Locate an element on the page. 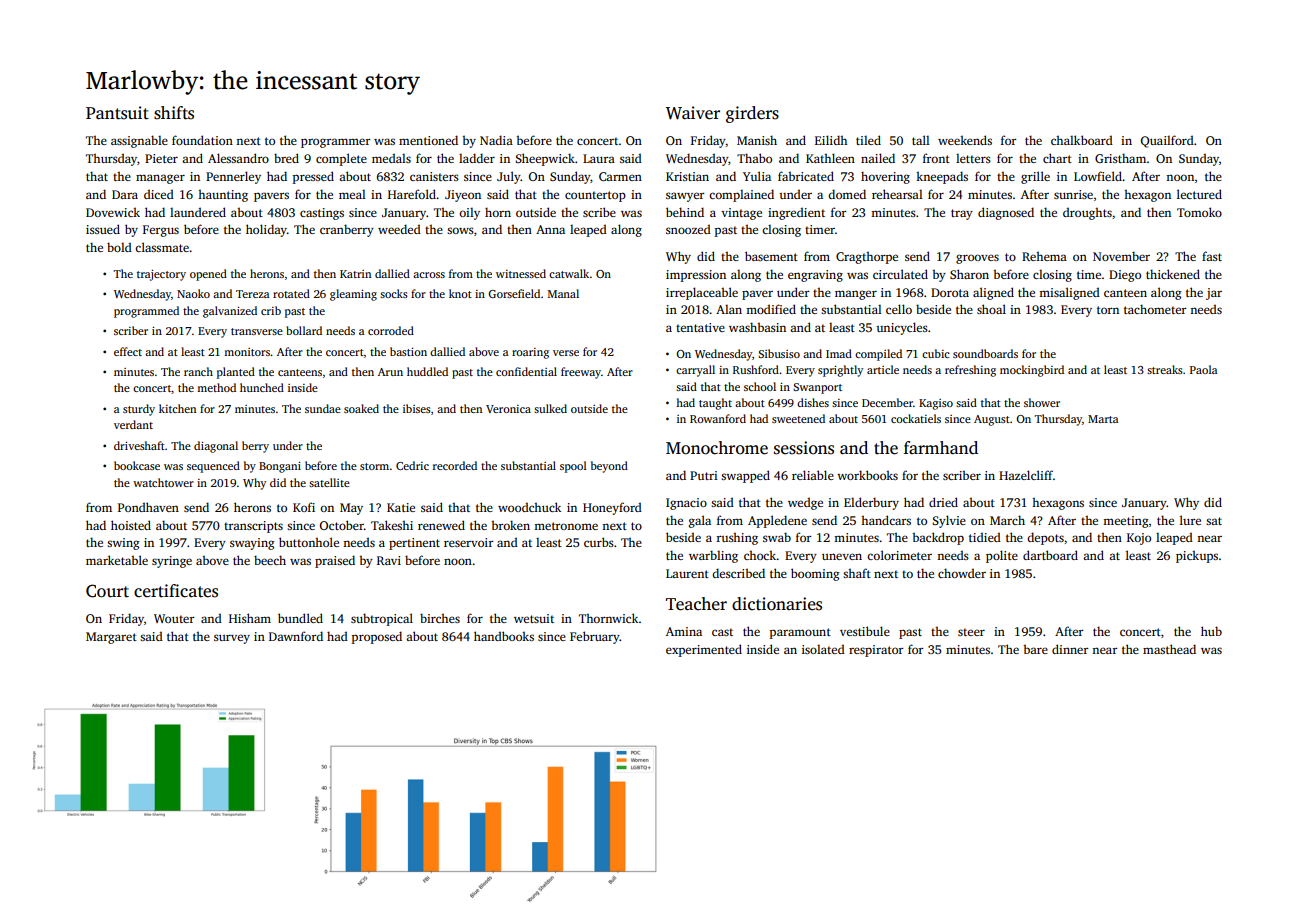  curbs is located at coordinates (599, 542).
